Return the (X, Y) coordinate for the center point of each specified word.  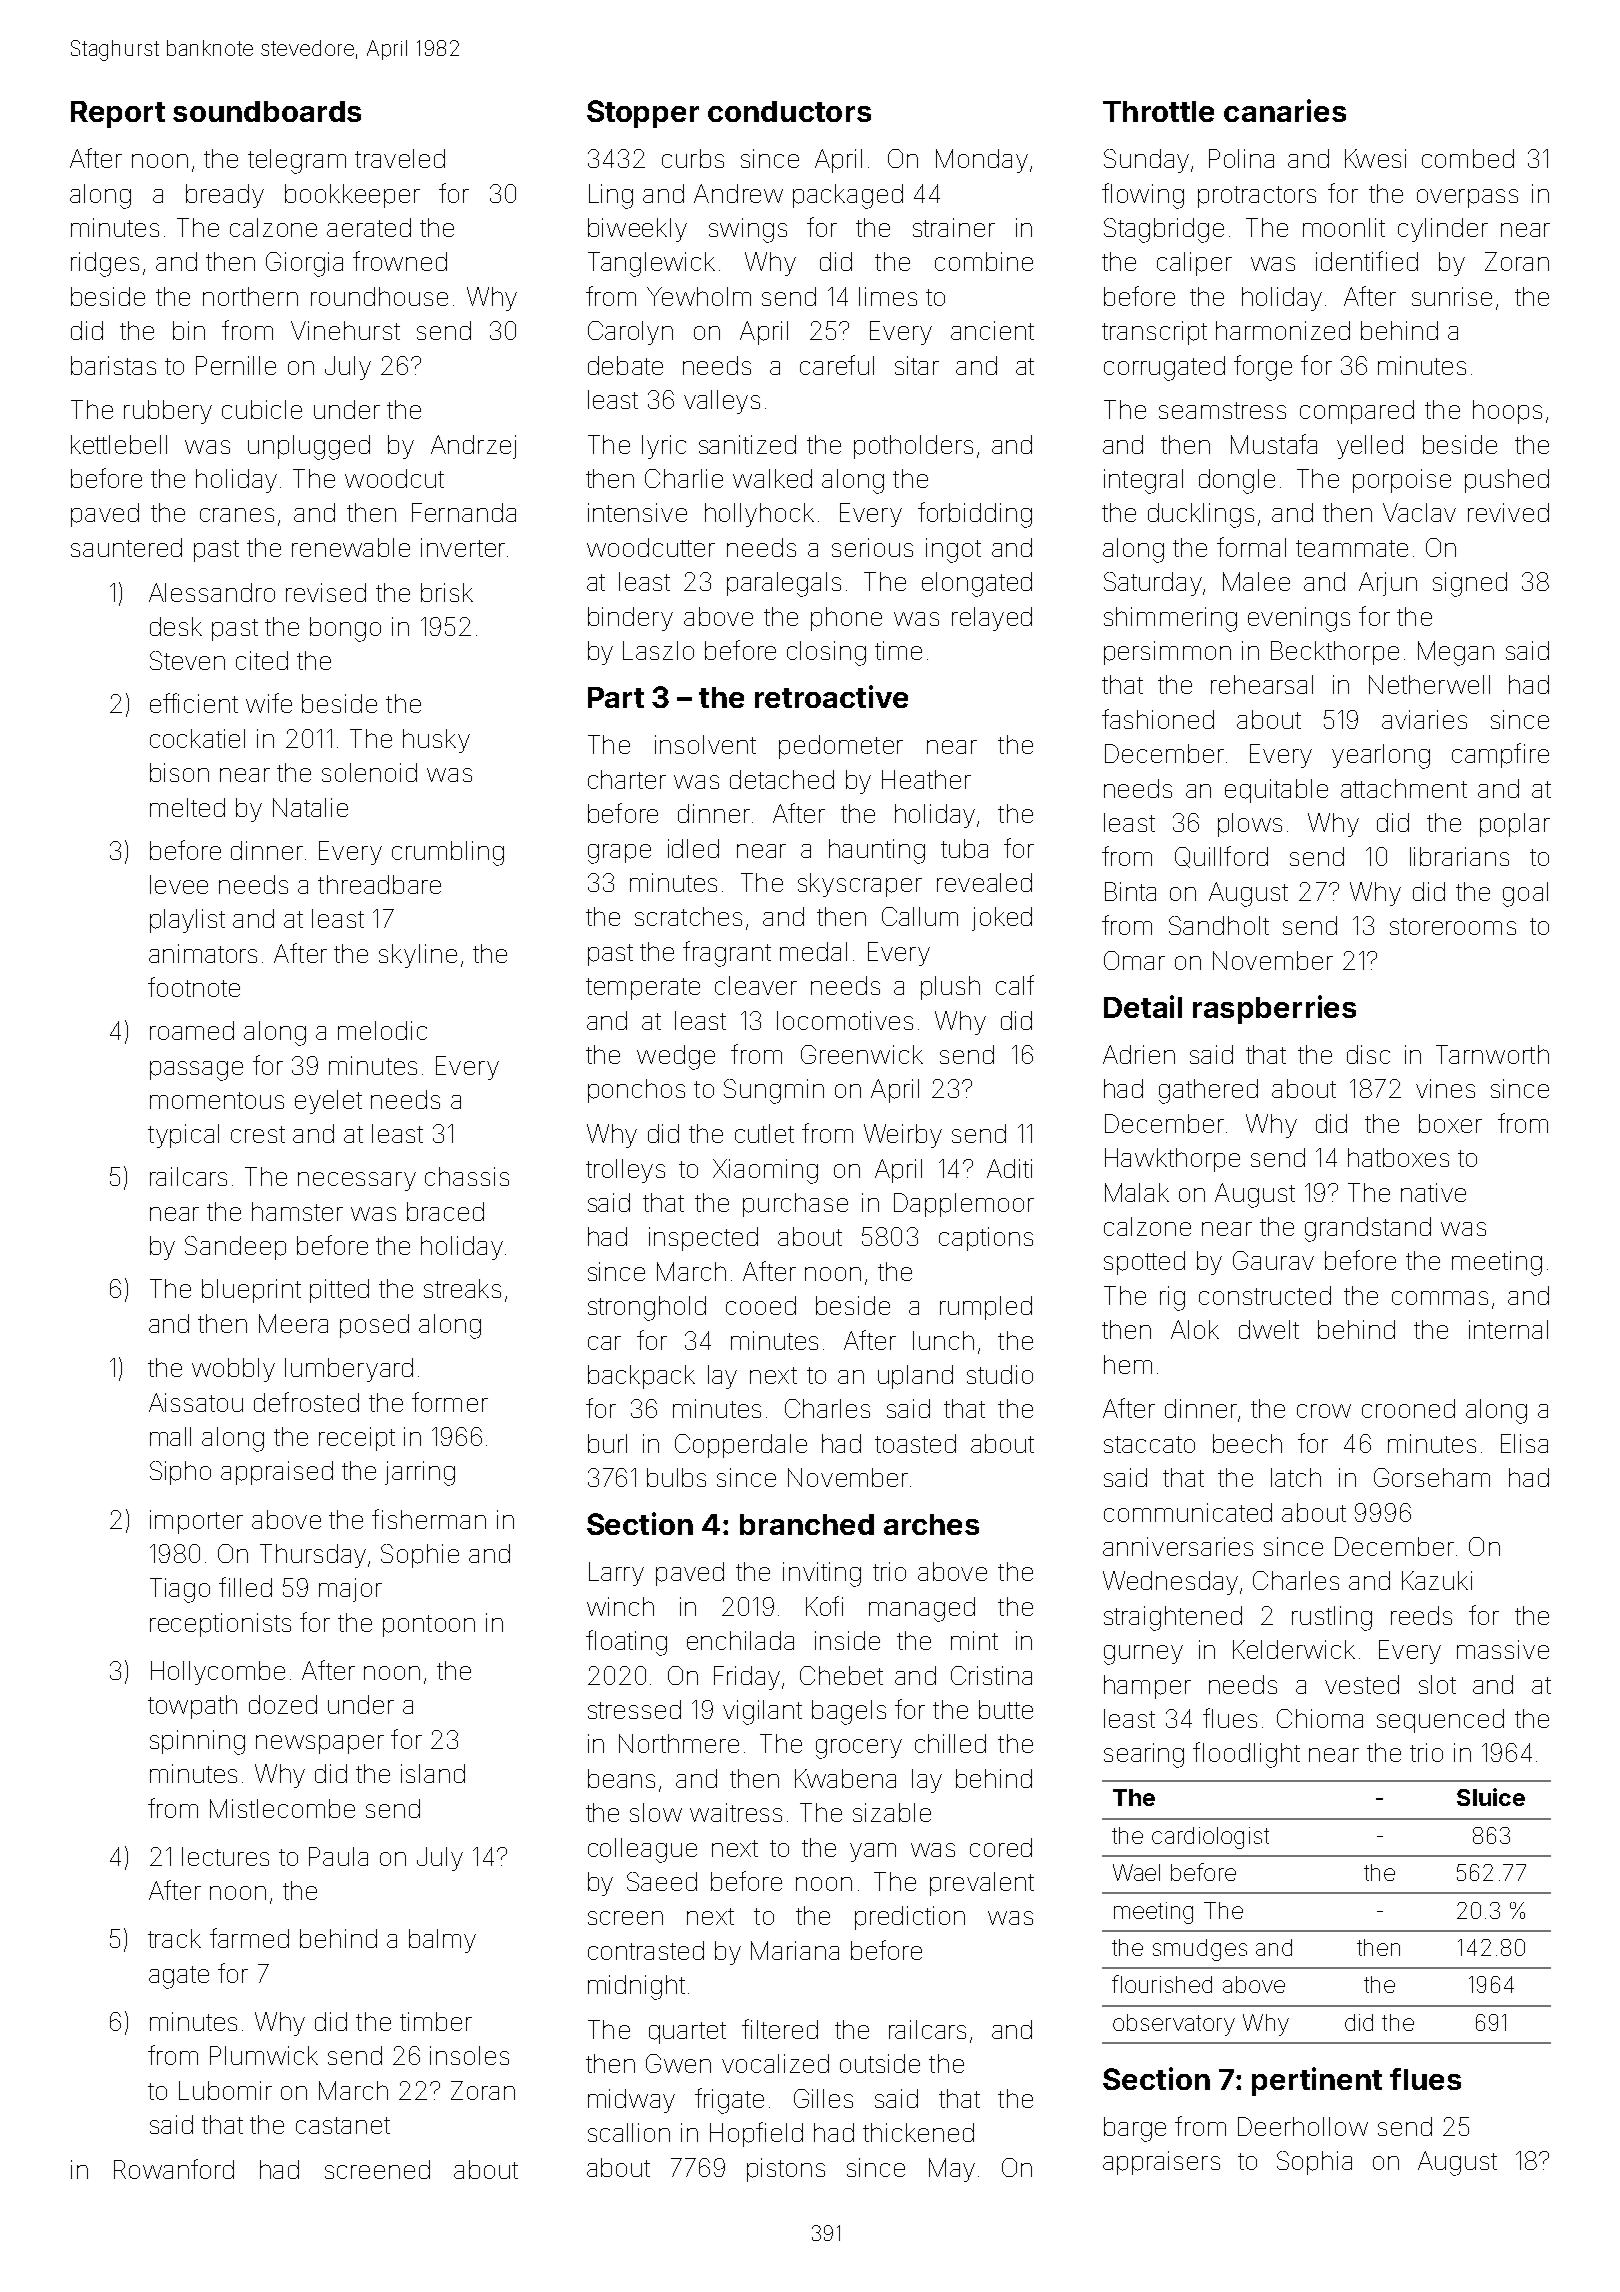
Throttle (1158, 111)
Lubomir (225, 2090)
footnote (194, 987)
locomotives (845, 1020)
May (952, 2170)
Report (118, 114)
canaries (1285, 110)
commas (1440, 1298)
